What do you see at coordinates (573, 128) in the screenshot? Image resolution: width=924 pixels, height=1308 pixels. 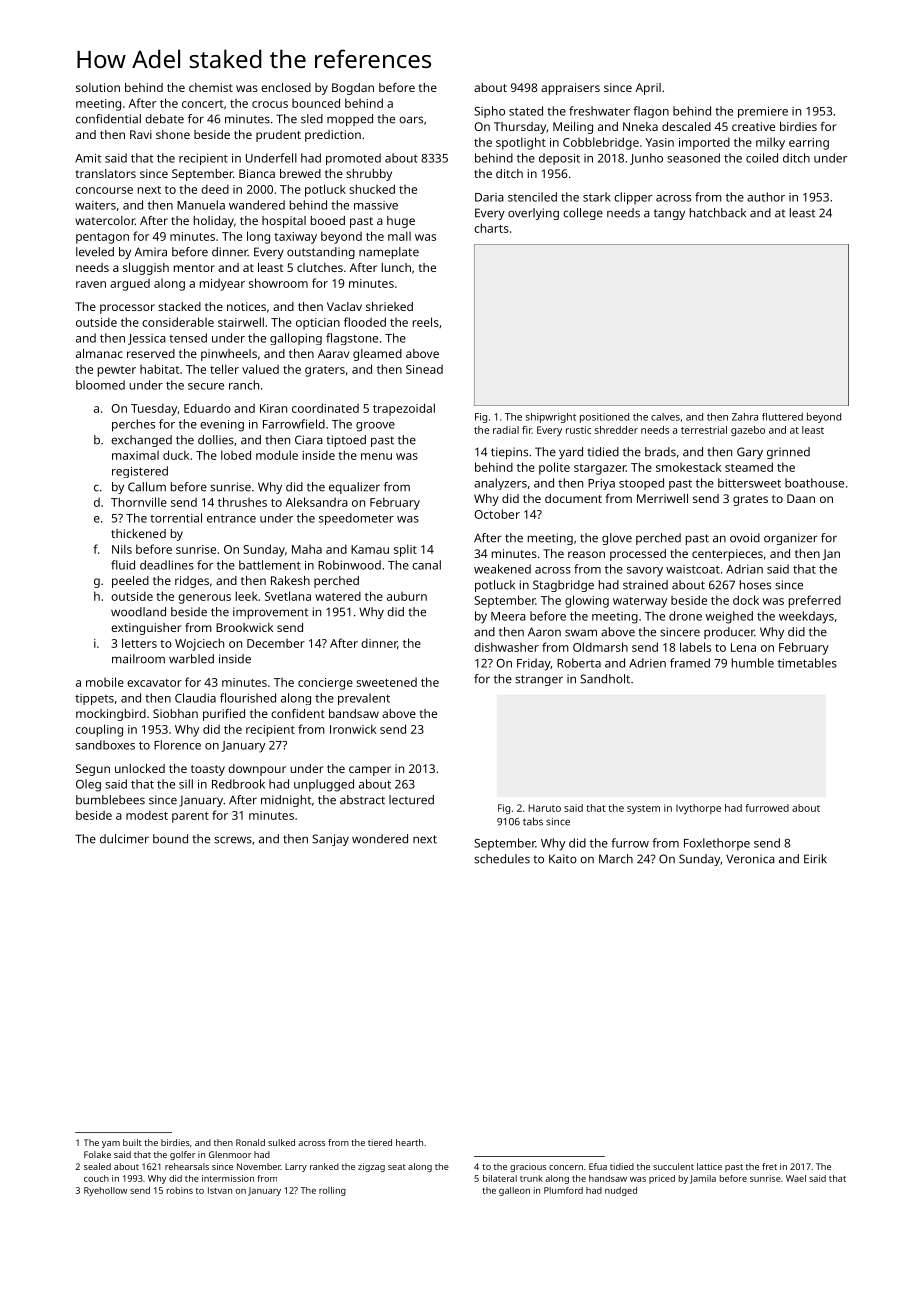 I see `Meiling` at bounding box center [573, 128].
